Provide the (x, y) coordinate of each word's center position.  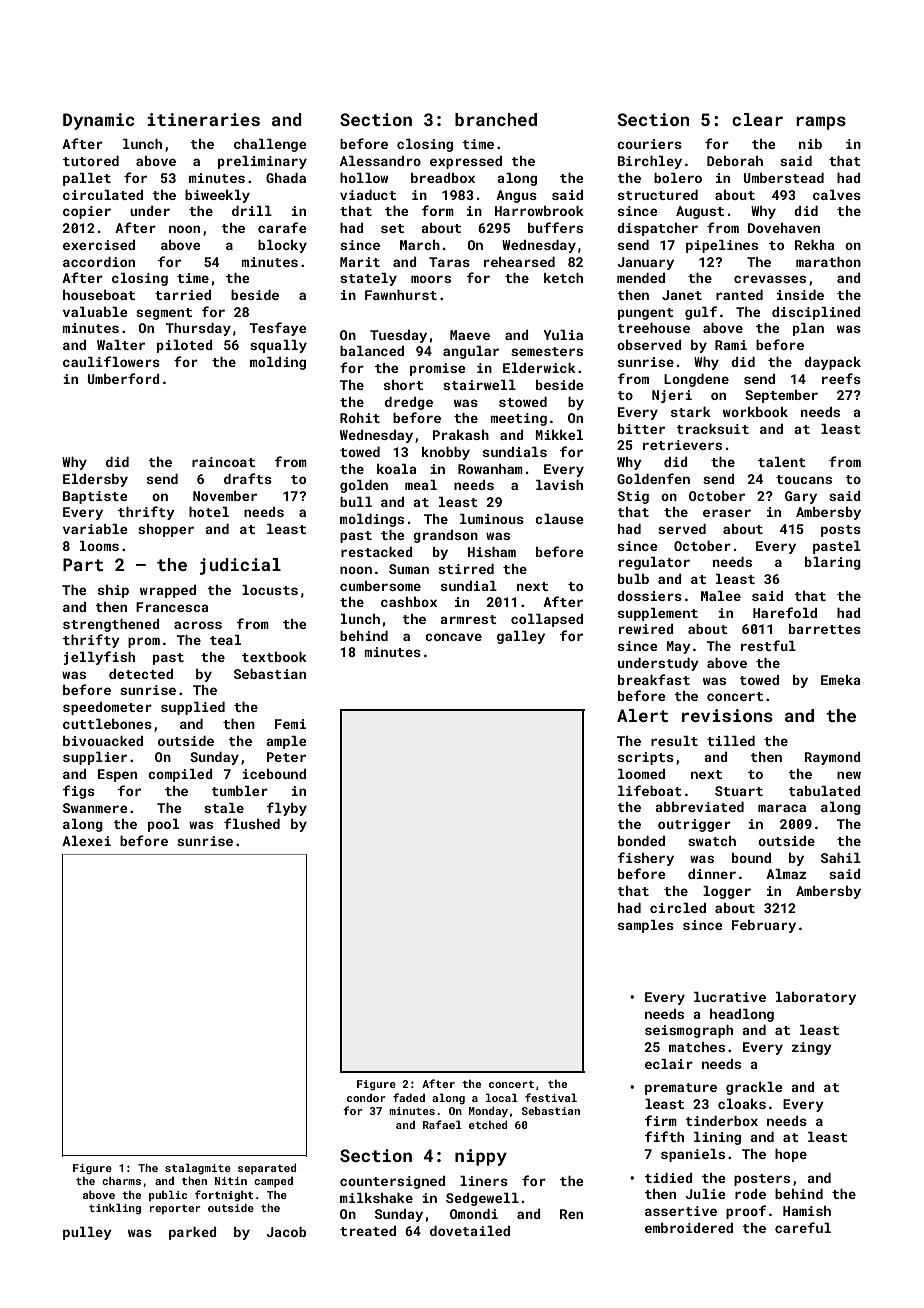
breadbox (443, 178)
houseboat (99, 295)
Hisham (492, 552)
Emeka (841, 680)
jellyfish (99, 658)
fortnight (224, 1196)
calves (837, 195)
